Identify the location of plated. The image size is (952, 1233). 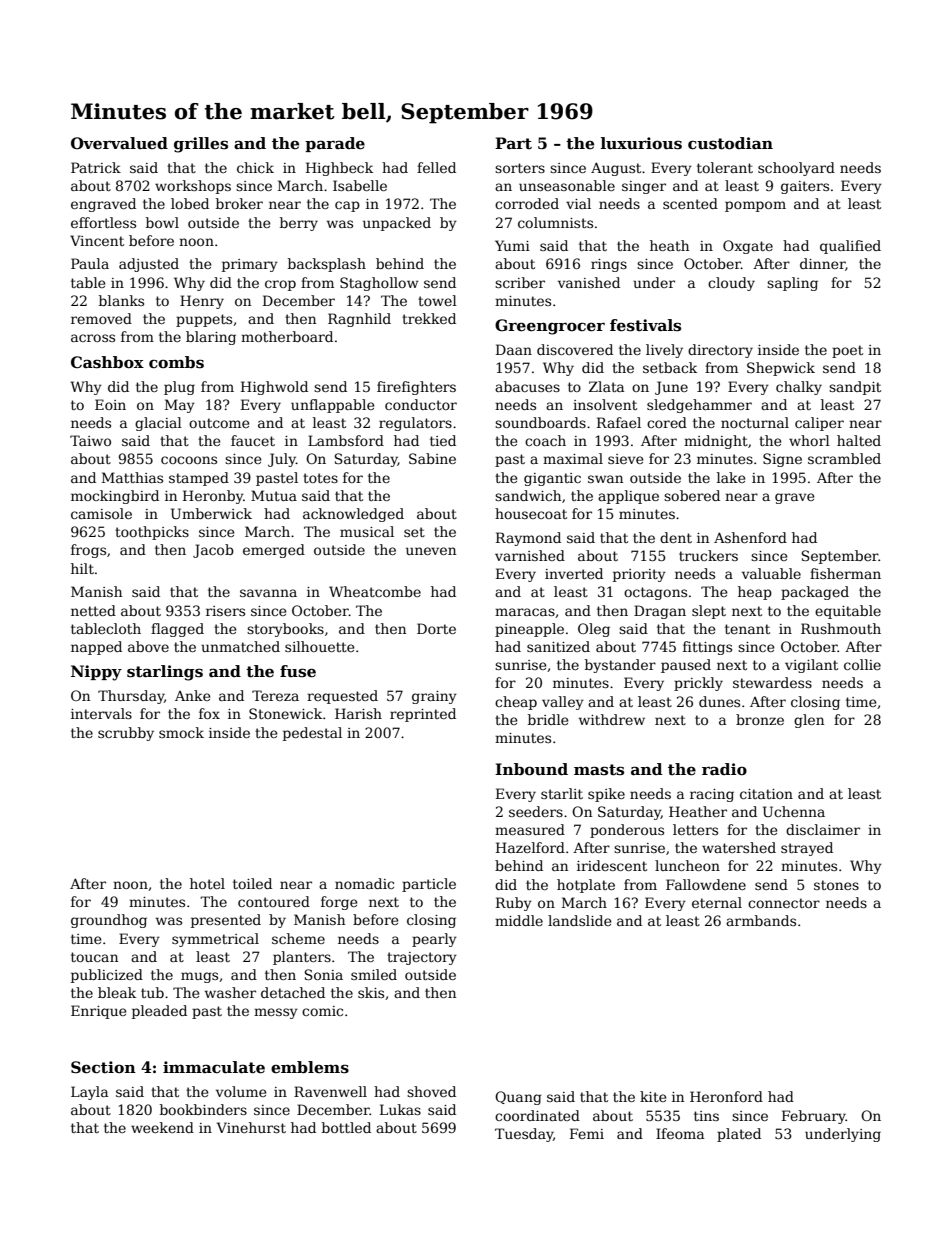
(739, 1135).
